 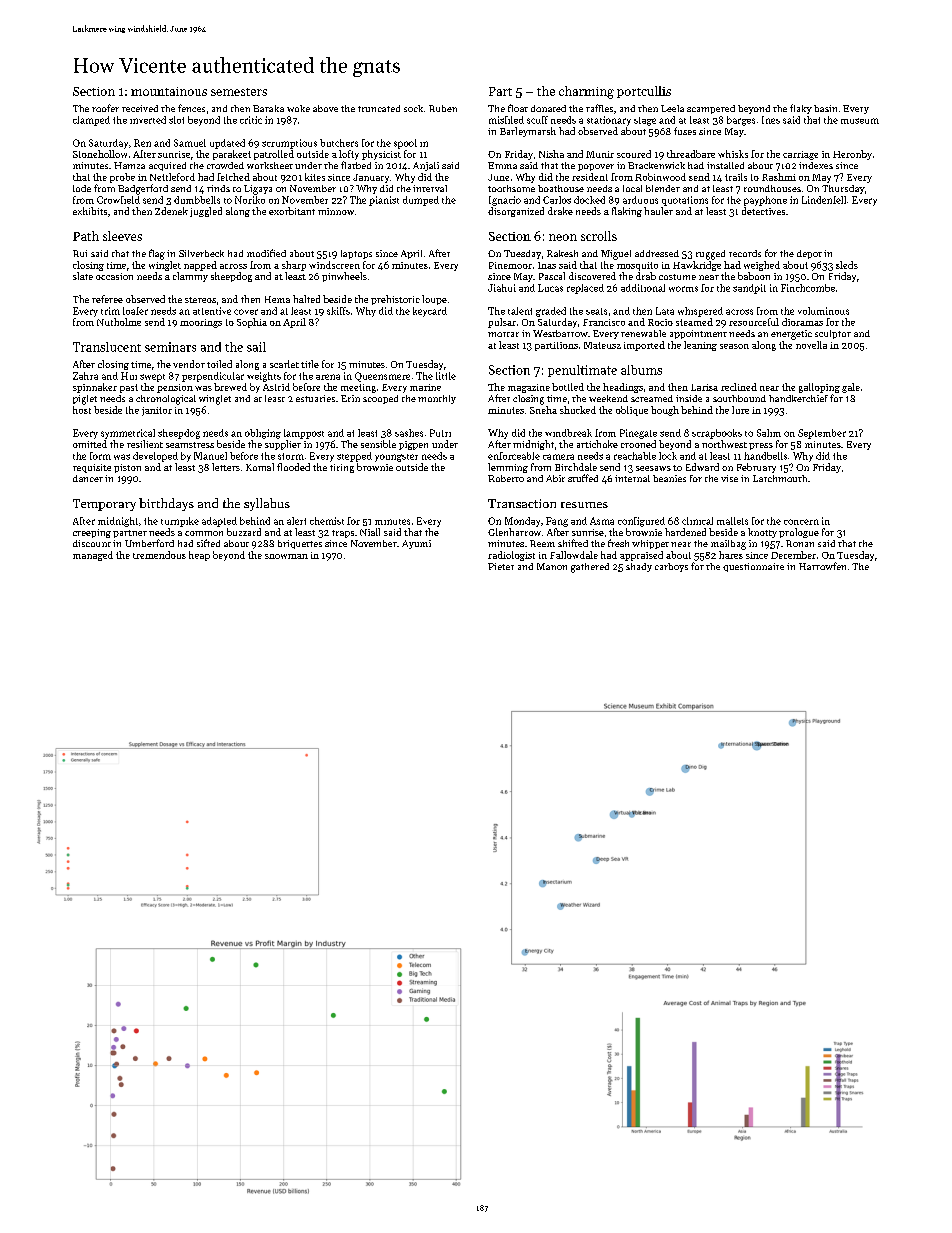 I want to click on managed, so click(x=93, y=556).
